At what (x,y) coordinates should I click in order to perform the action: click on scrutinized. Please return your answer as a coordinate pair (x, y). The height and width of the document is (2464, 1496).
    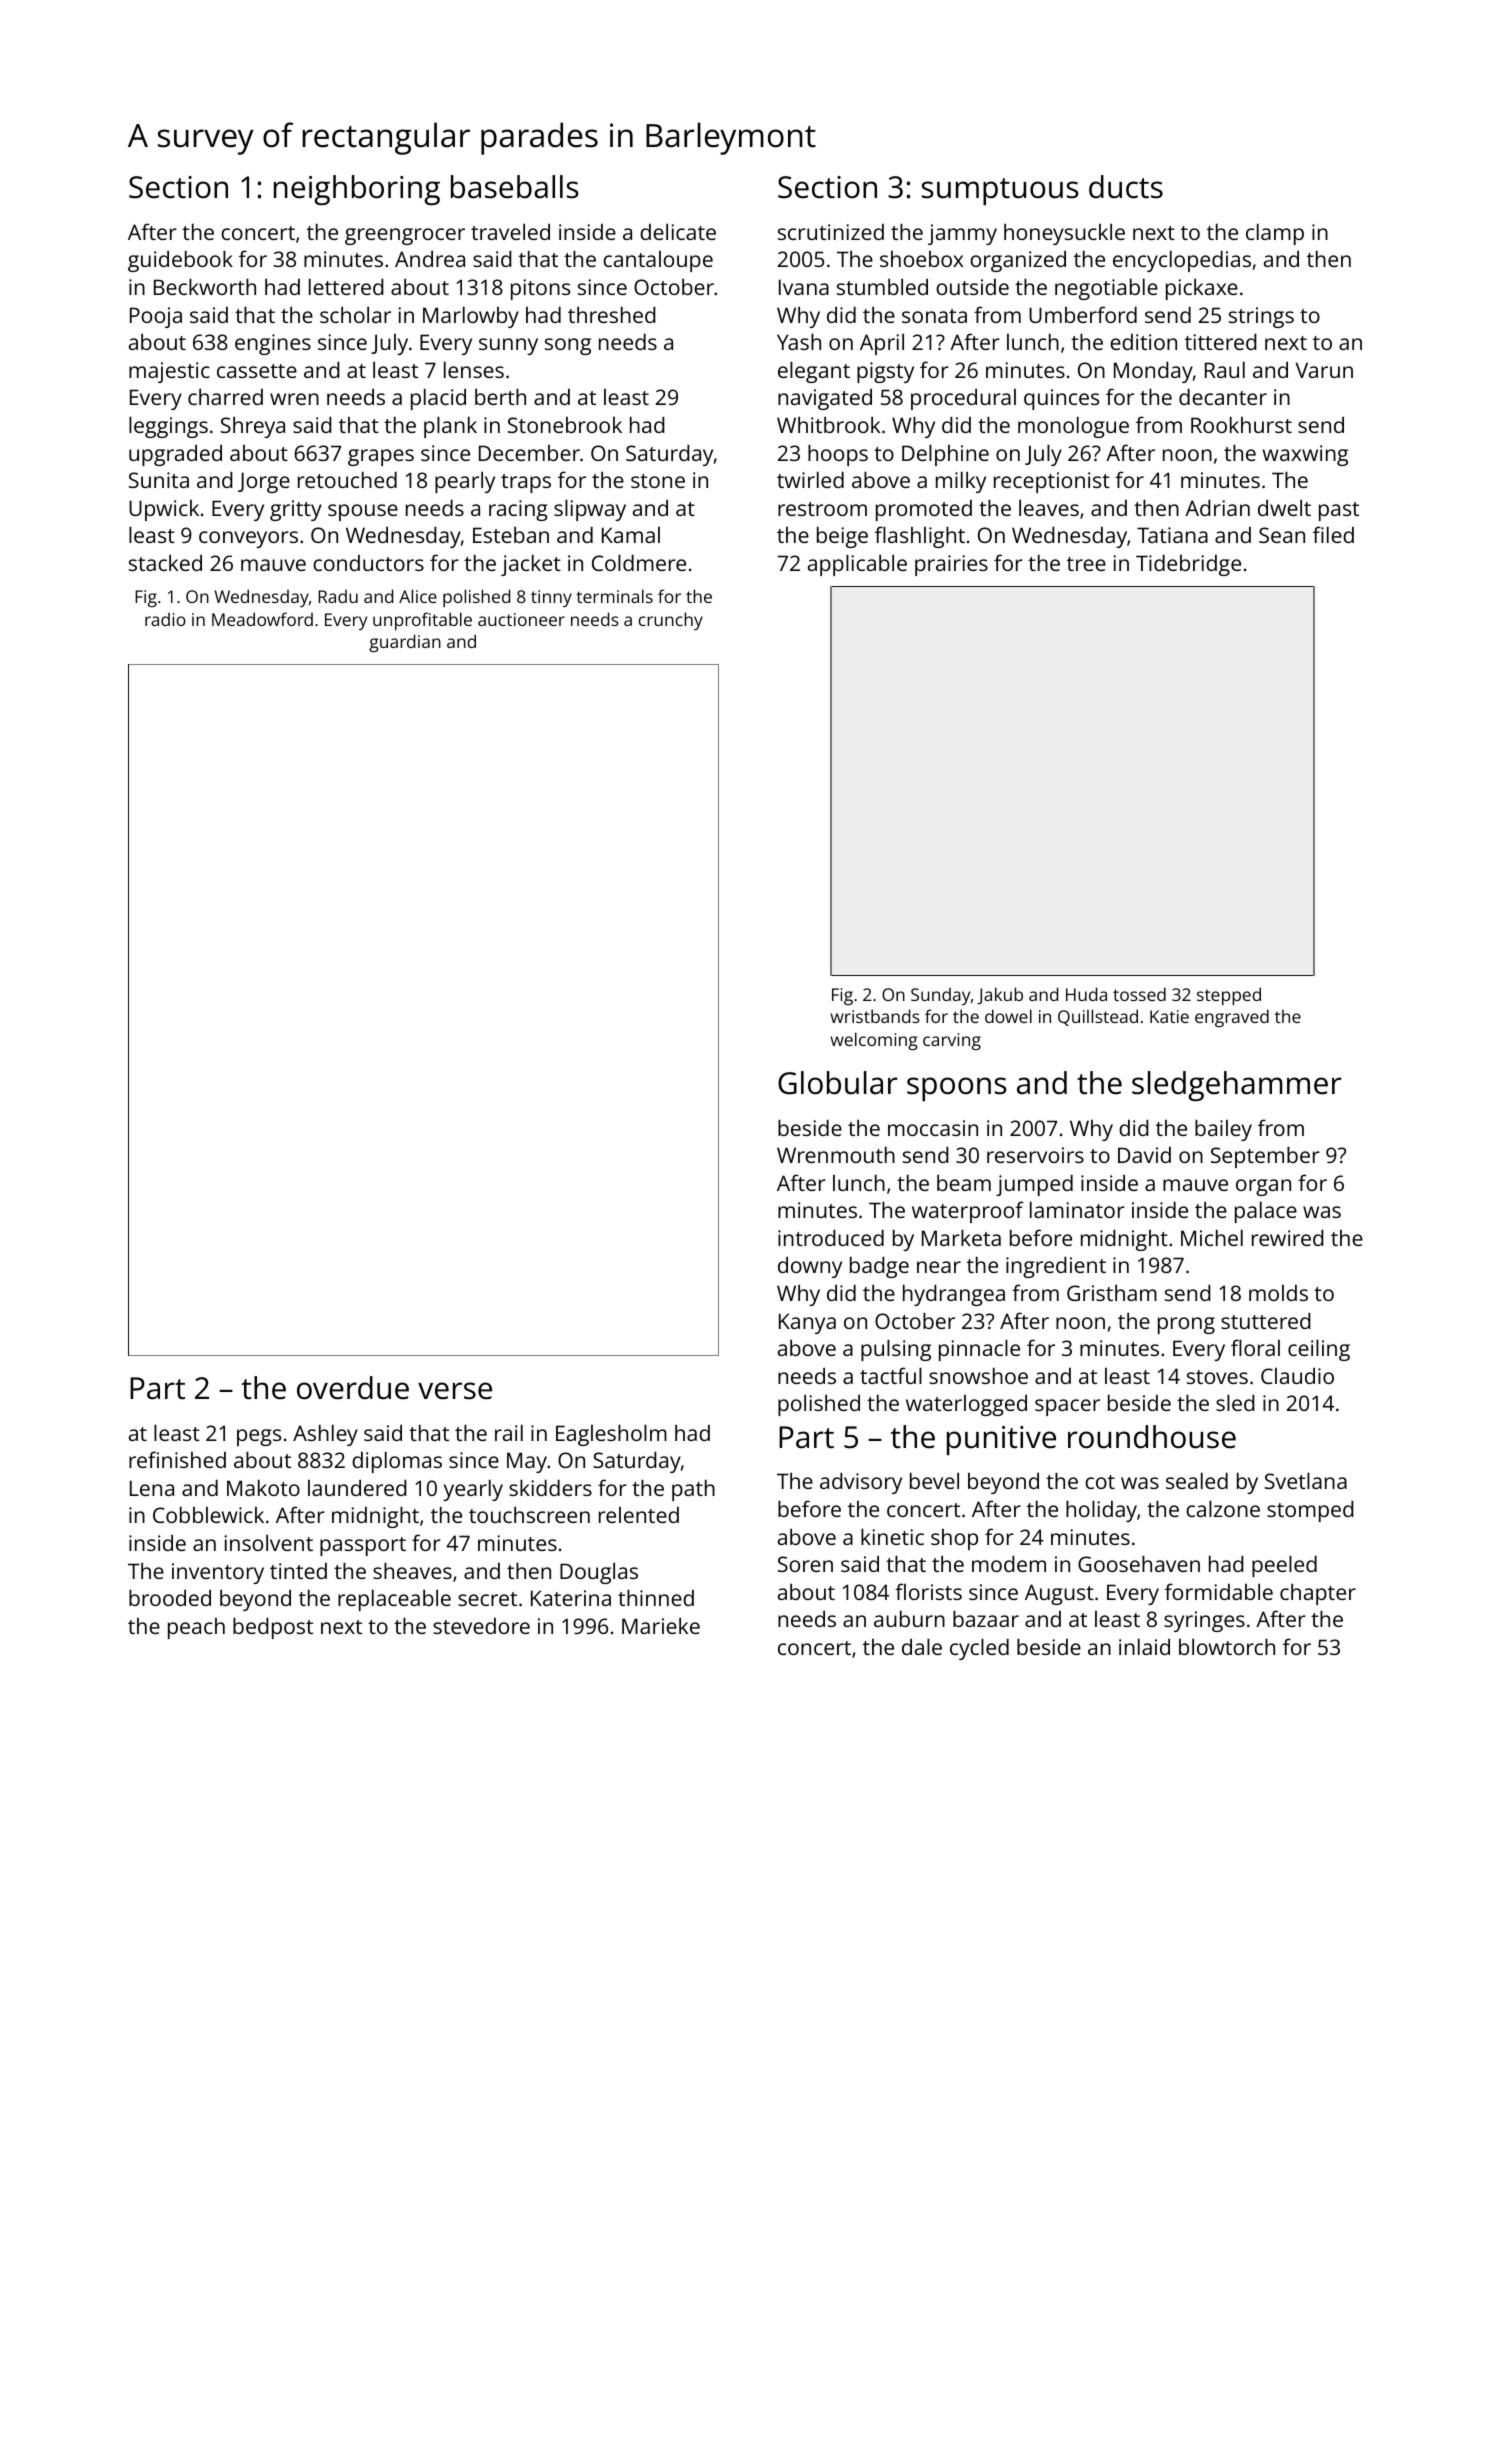
    Looking at the image, I should click on (831, 232).
